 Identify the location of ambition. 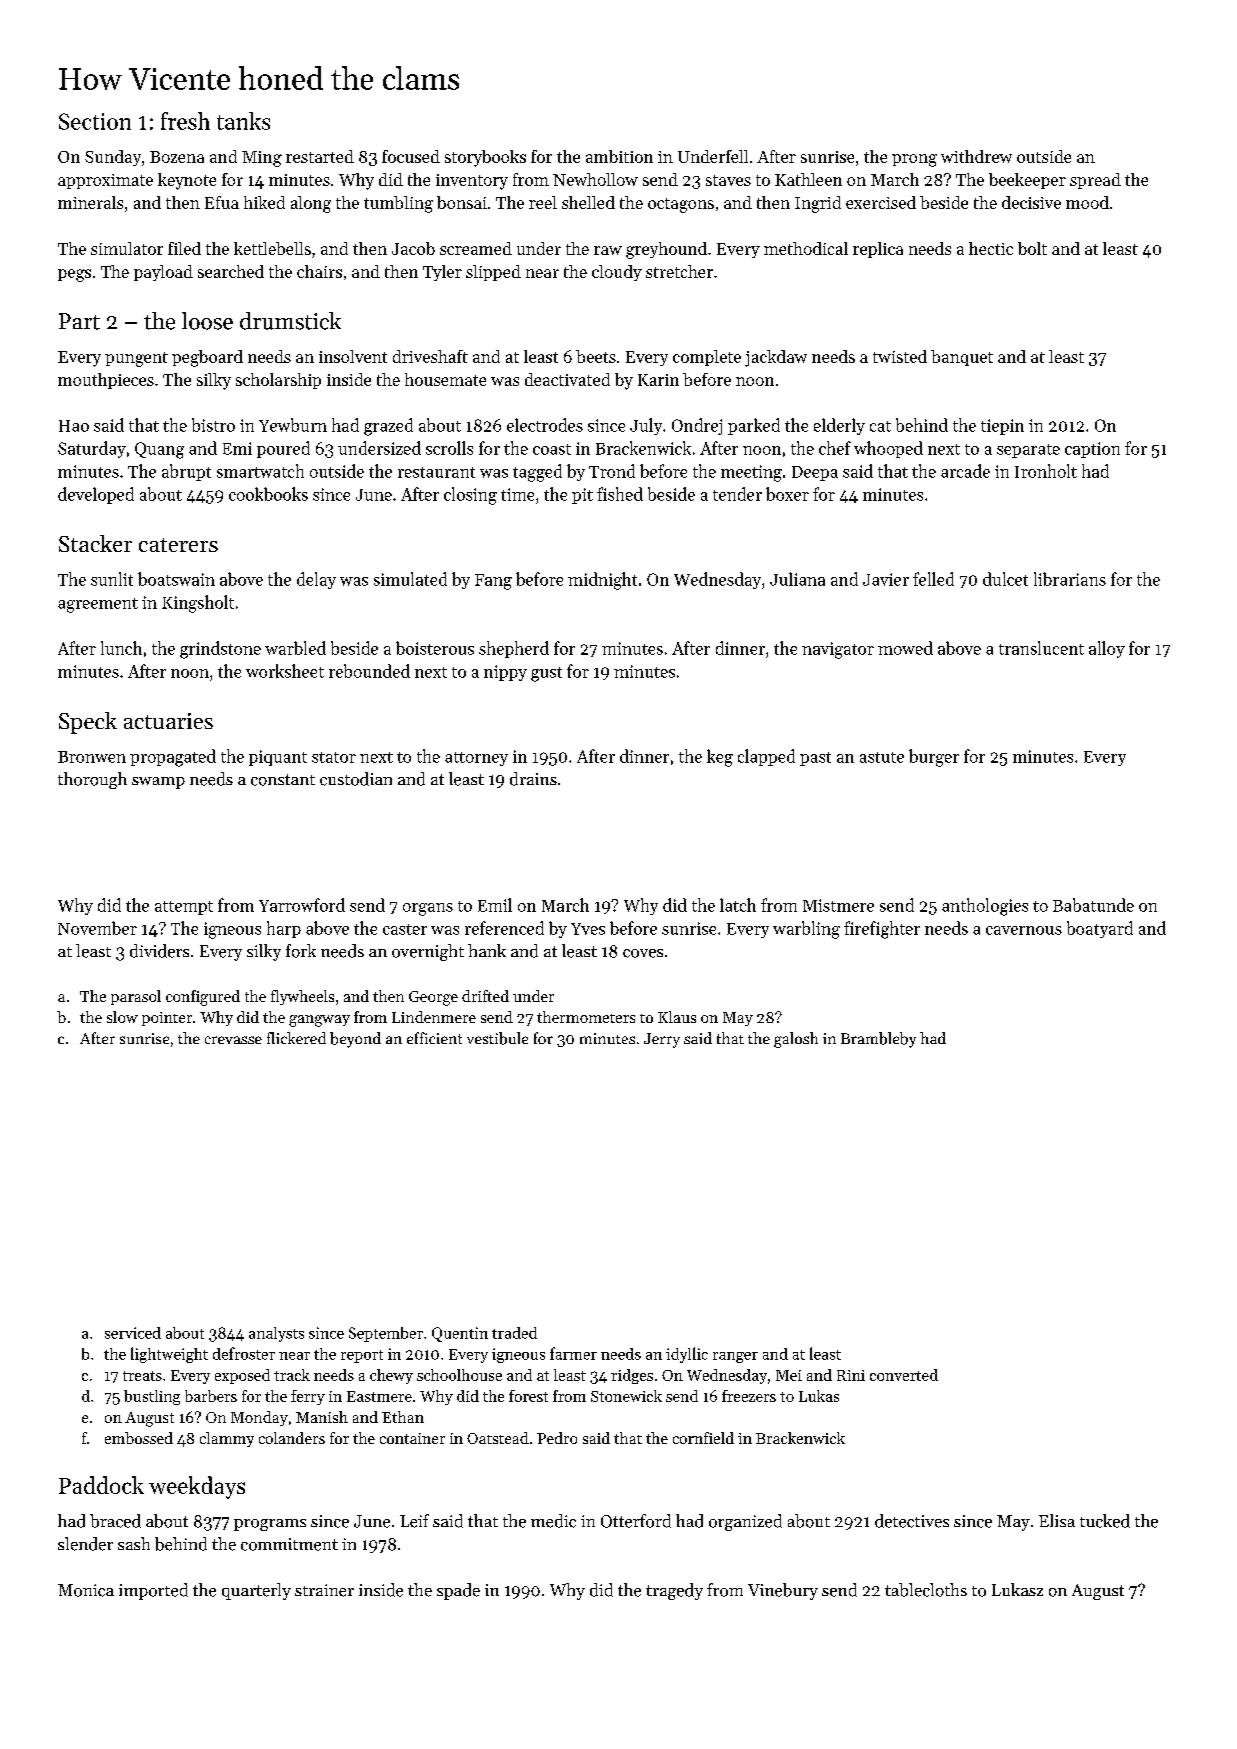
(619, 156).
